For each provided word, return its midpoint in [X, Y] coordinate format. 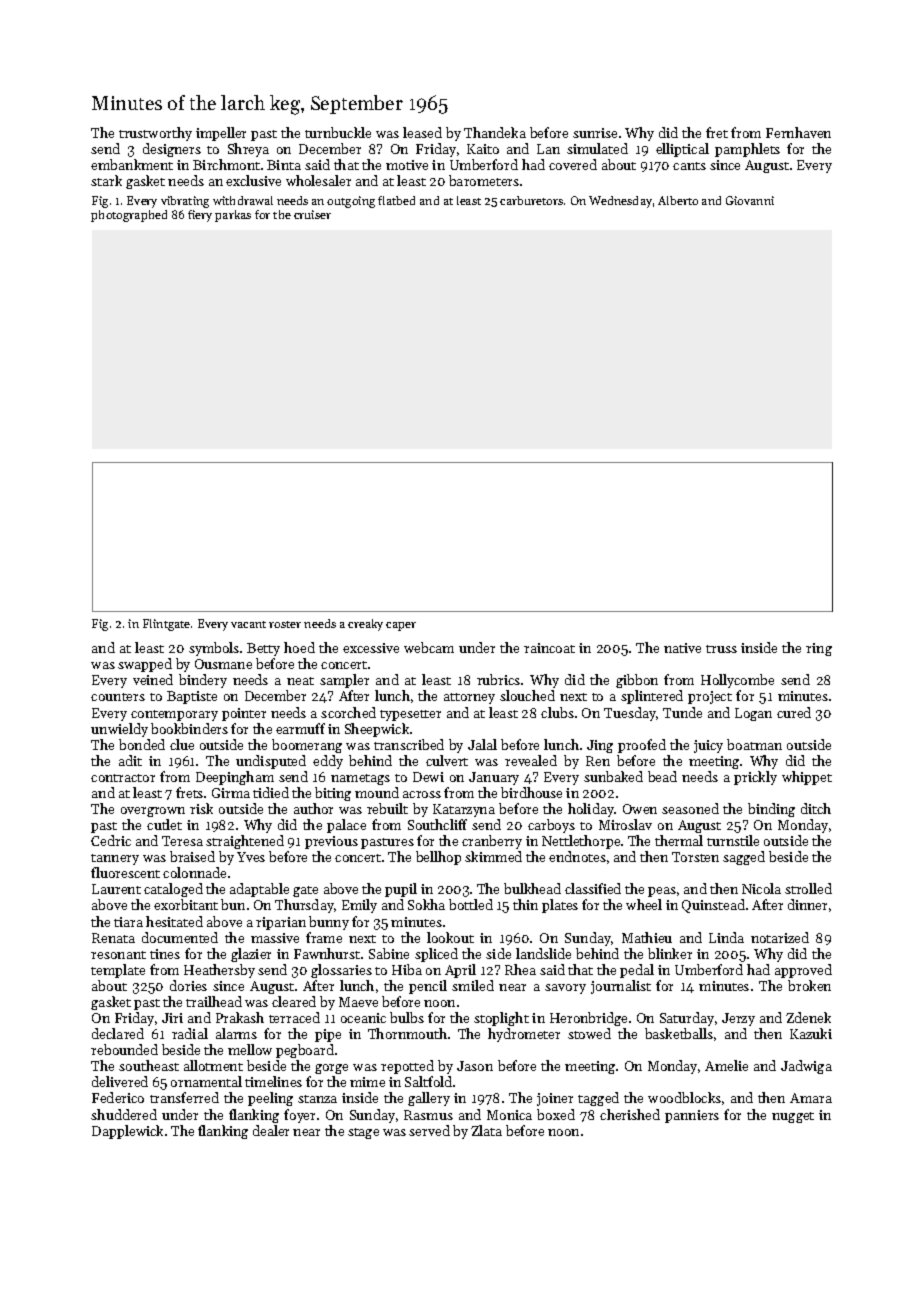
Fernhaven [798, 132]
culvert [447, 760]
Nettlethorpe [581, 842]
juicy [708, 746]
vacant [248, 624]
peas [662, 892]
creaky [365, 625]
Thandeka [495, 132]
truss [721, 649]
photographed [129, 216]
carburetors [531, 200]
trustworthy [155, 134]
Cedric [111, 840]
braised [192, 856]
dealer [271, 1130]
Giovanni [750, 200]
